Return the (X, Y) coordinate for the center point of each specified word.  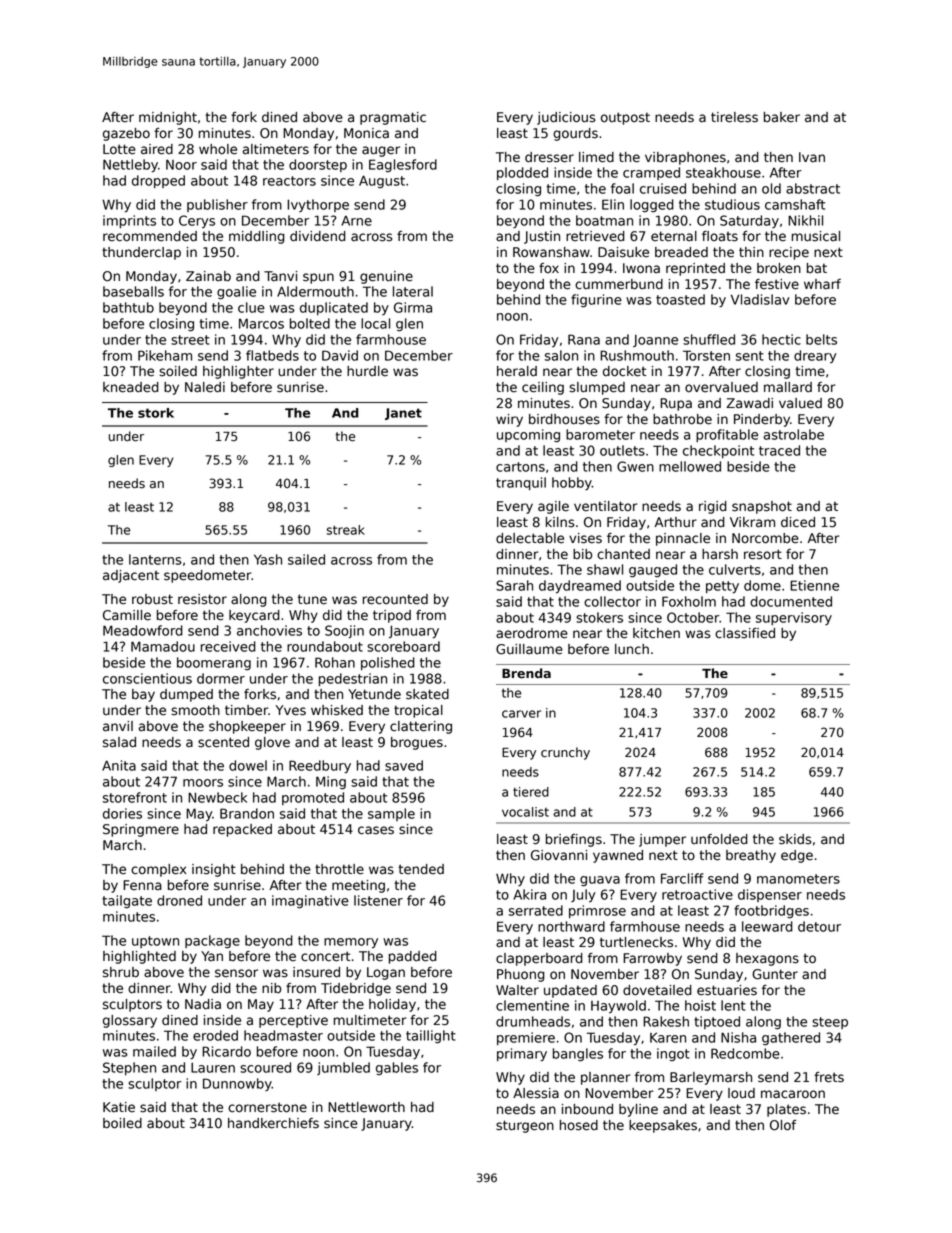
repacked (242, 830)
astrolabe (793, 434)
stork (156, 413)
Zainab (208, 276)
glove (272, 743)
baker (782, 117)
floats (720, 236)
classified (745, 633)
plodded (522, 173)
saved (404, 765)
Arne (356, 221)
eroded (215, 1035)
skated (427, 694)
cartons (520, 467)
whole (218, 149)
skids (795, 839)
